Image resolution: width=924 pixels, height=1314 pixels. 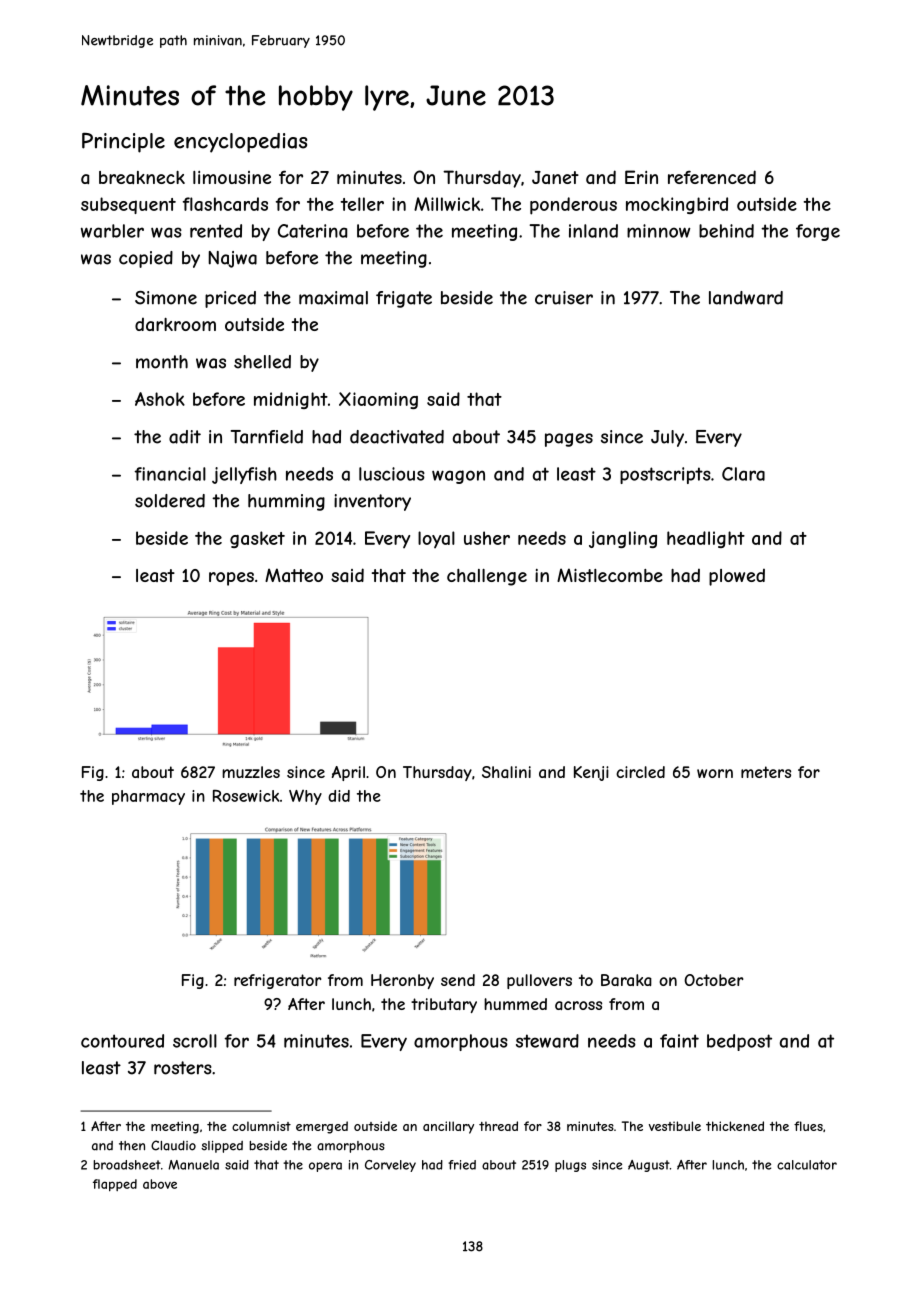 What do you see at coordinates (743, 474) in the page?
I see `Clara` at bounding box center [743, 474].
